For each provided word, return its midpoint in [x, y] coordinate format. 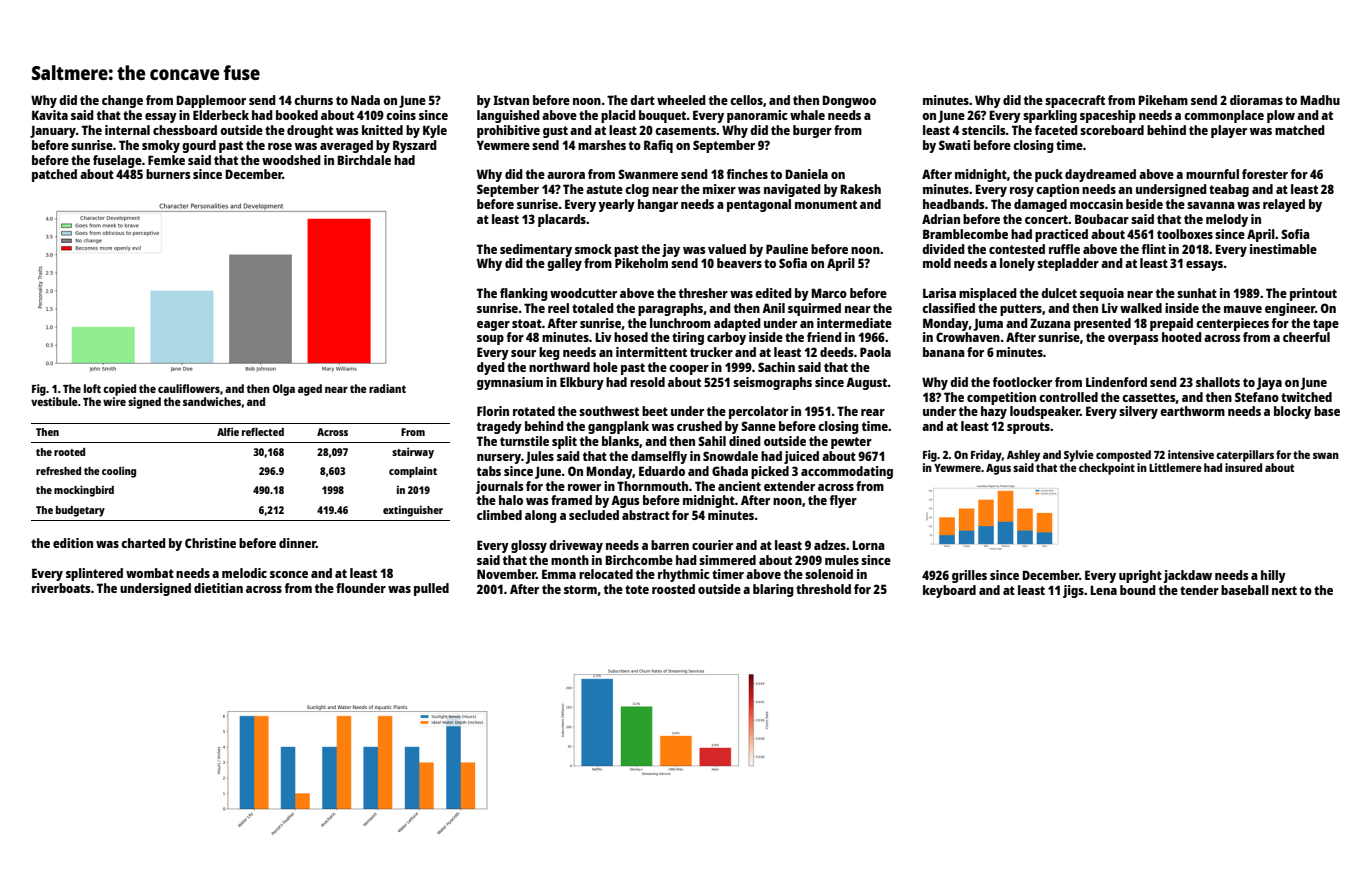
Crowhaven [968, 337]
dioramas [1256, 100]
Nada [365, 100]
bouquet [663, 116]
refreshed [58, 471]
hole [605, 367]
